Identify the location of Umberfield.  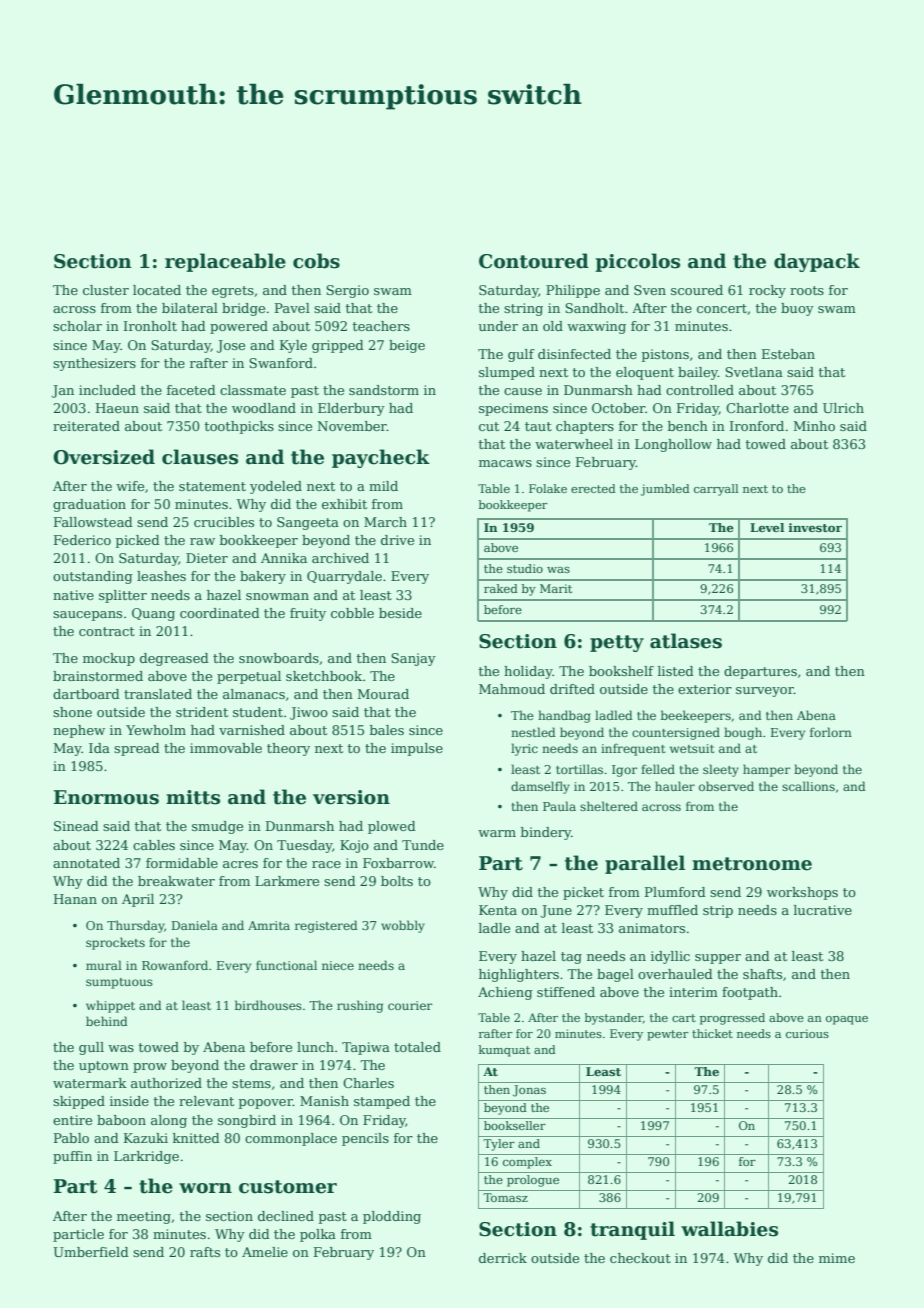
(91, 1252).
